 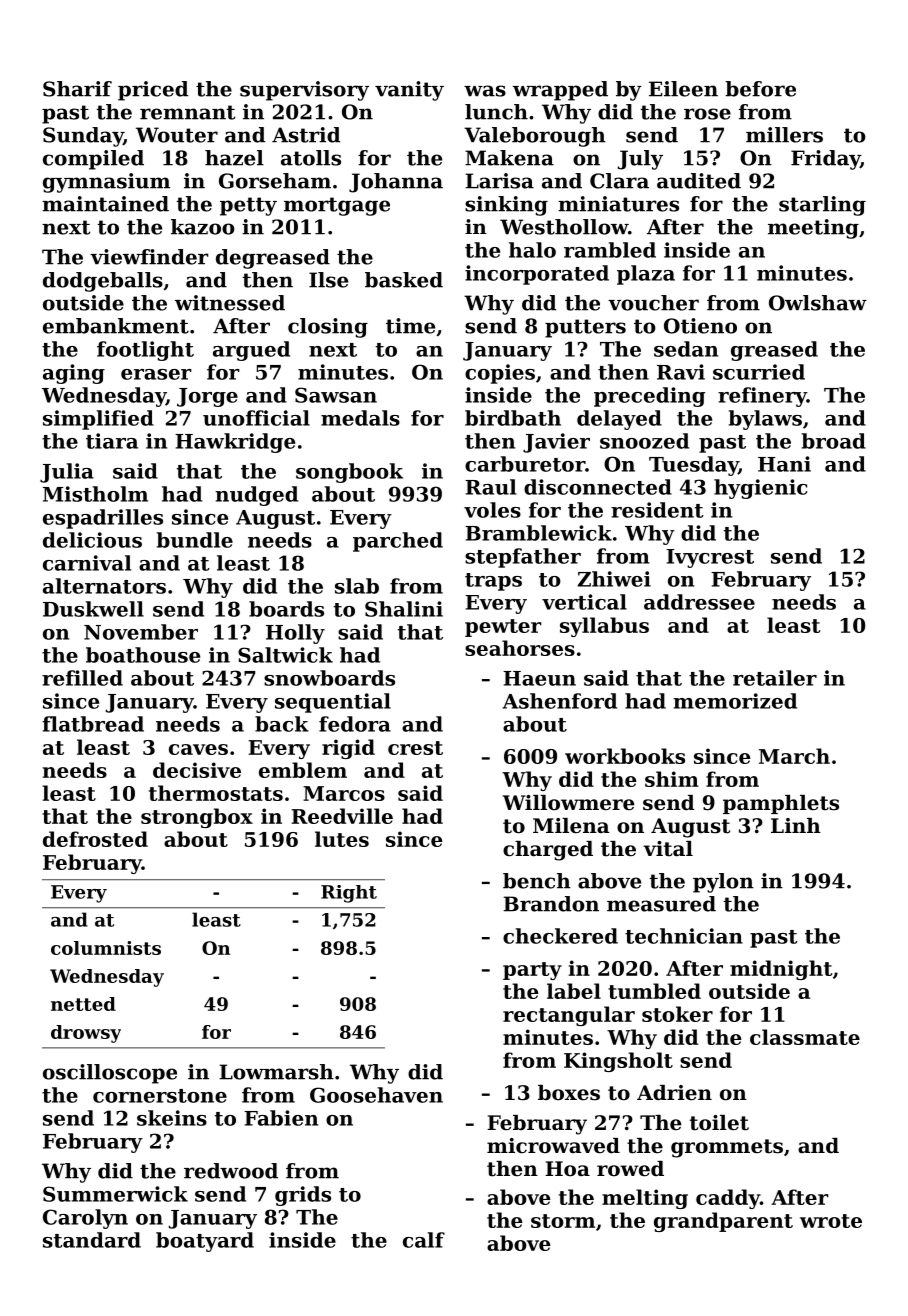 What do you see at coordinates (672, 779) in the image?
I see `shim` at bounding box center [672, 779].
